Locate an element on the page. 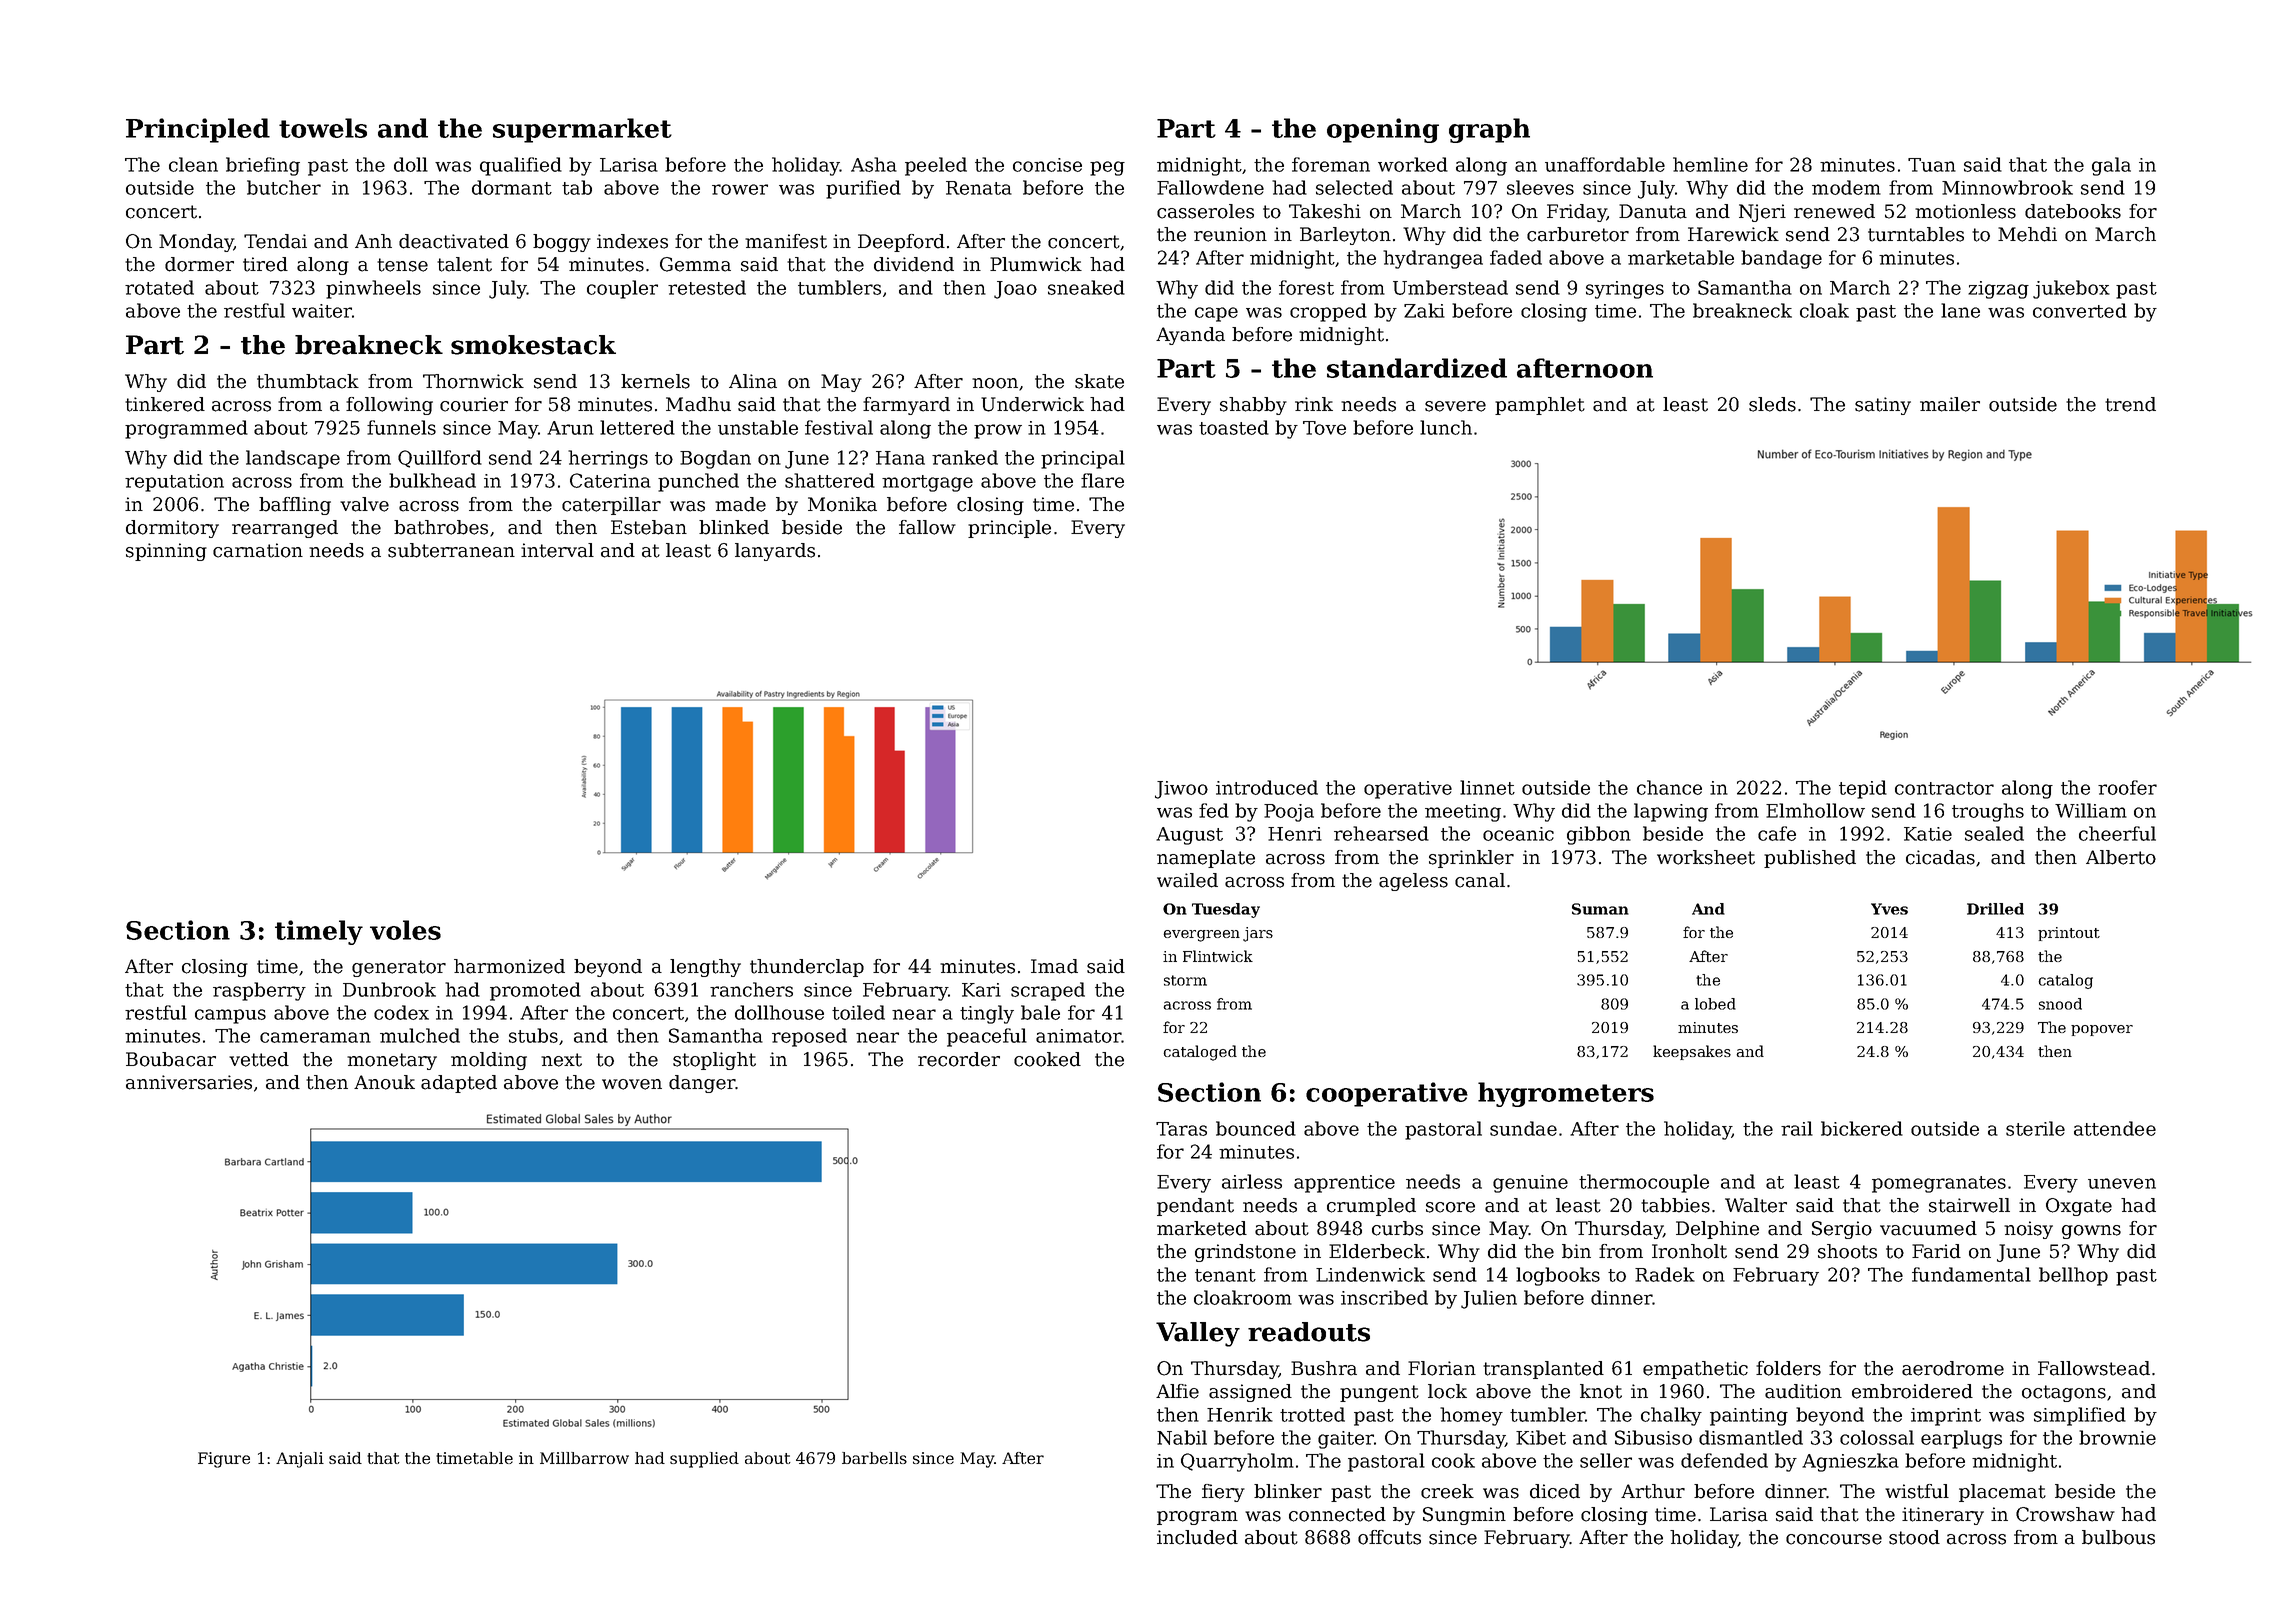 Image resolution: width=2282 pixels, height=1614 pixels. offcuts is located at coordinates (1389, 1537).
